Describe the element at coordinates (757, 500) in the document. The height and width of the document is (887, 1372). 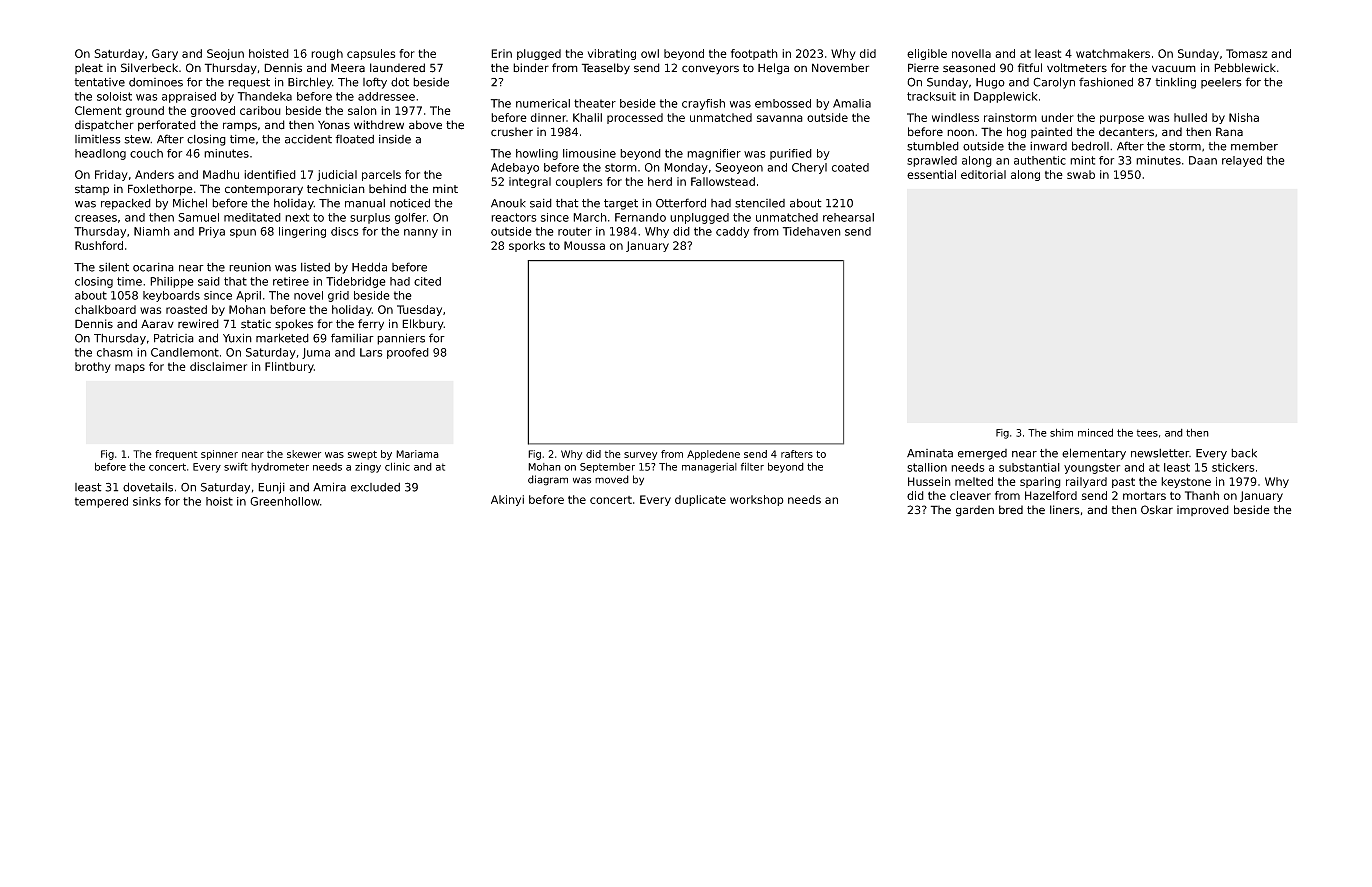
I see `workshop` at that location.
